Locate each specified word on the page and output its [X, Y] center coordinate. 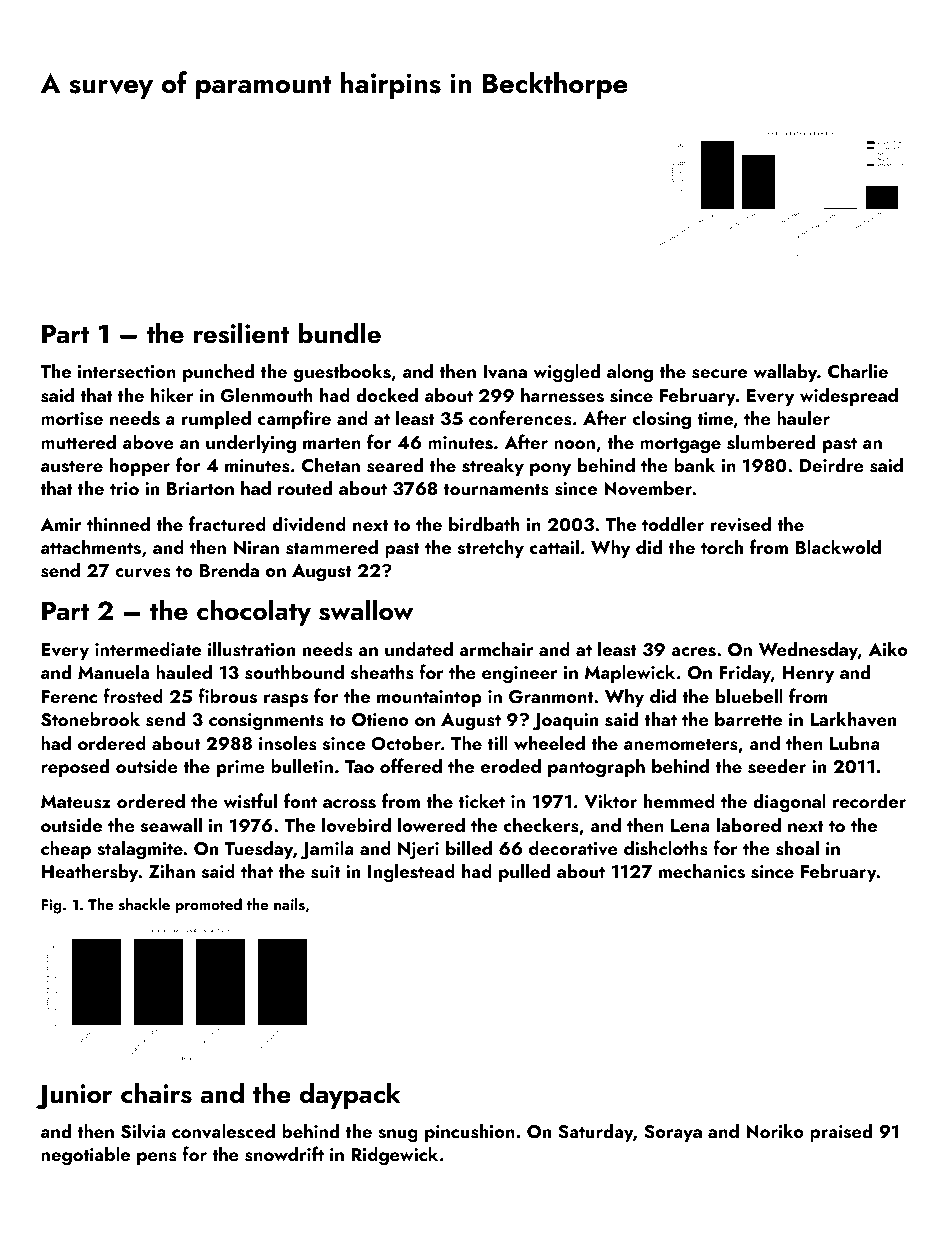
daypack [350, 1095]
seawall [171, 825]
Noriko [775, 1130]
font [300, 800]
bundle [340, 333]
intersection [127, 372]
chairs [156, 1093]
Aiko [888, 648]
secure [719, 374]
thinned [118, 523]
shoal [797, 848]
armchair [496, 648]
